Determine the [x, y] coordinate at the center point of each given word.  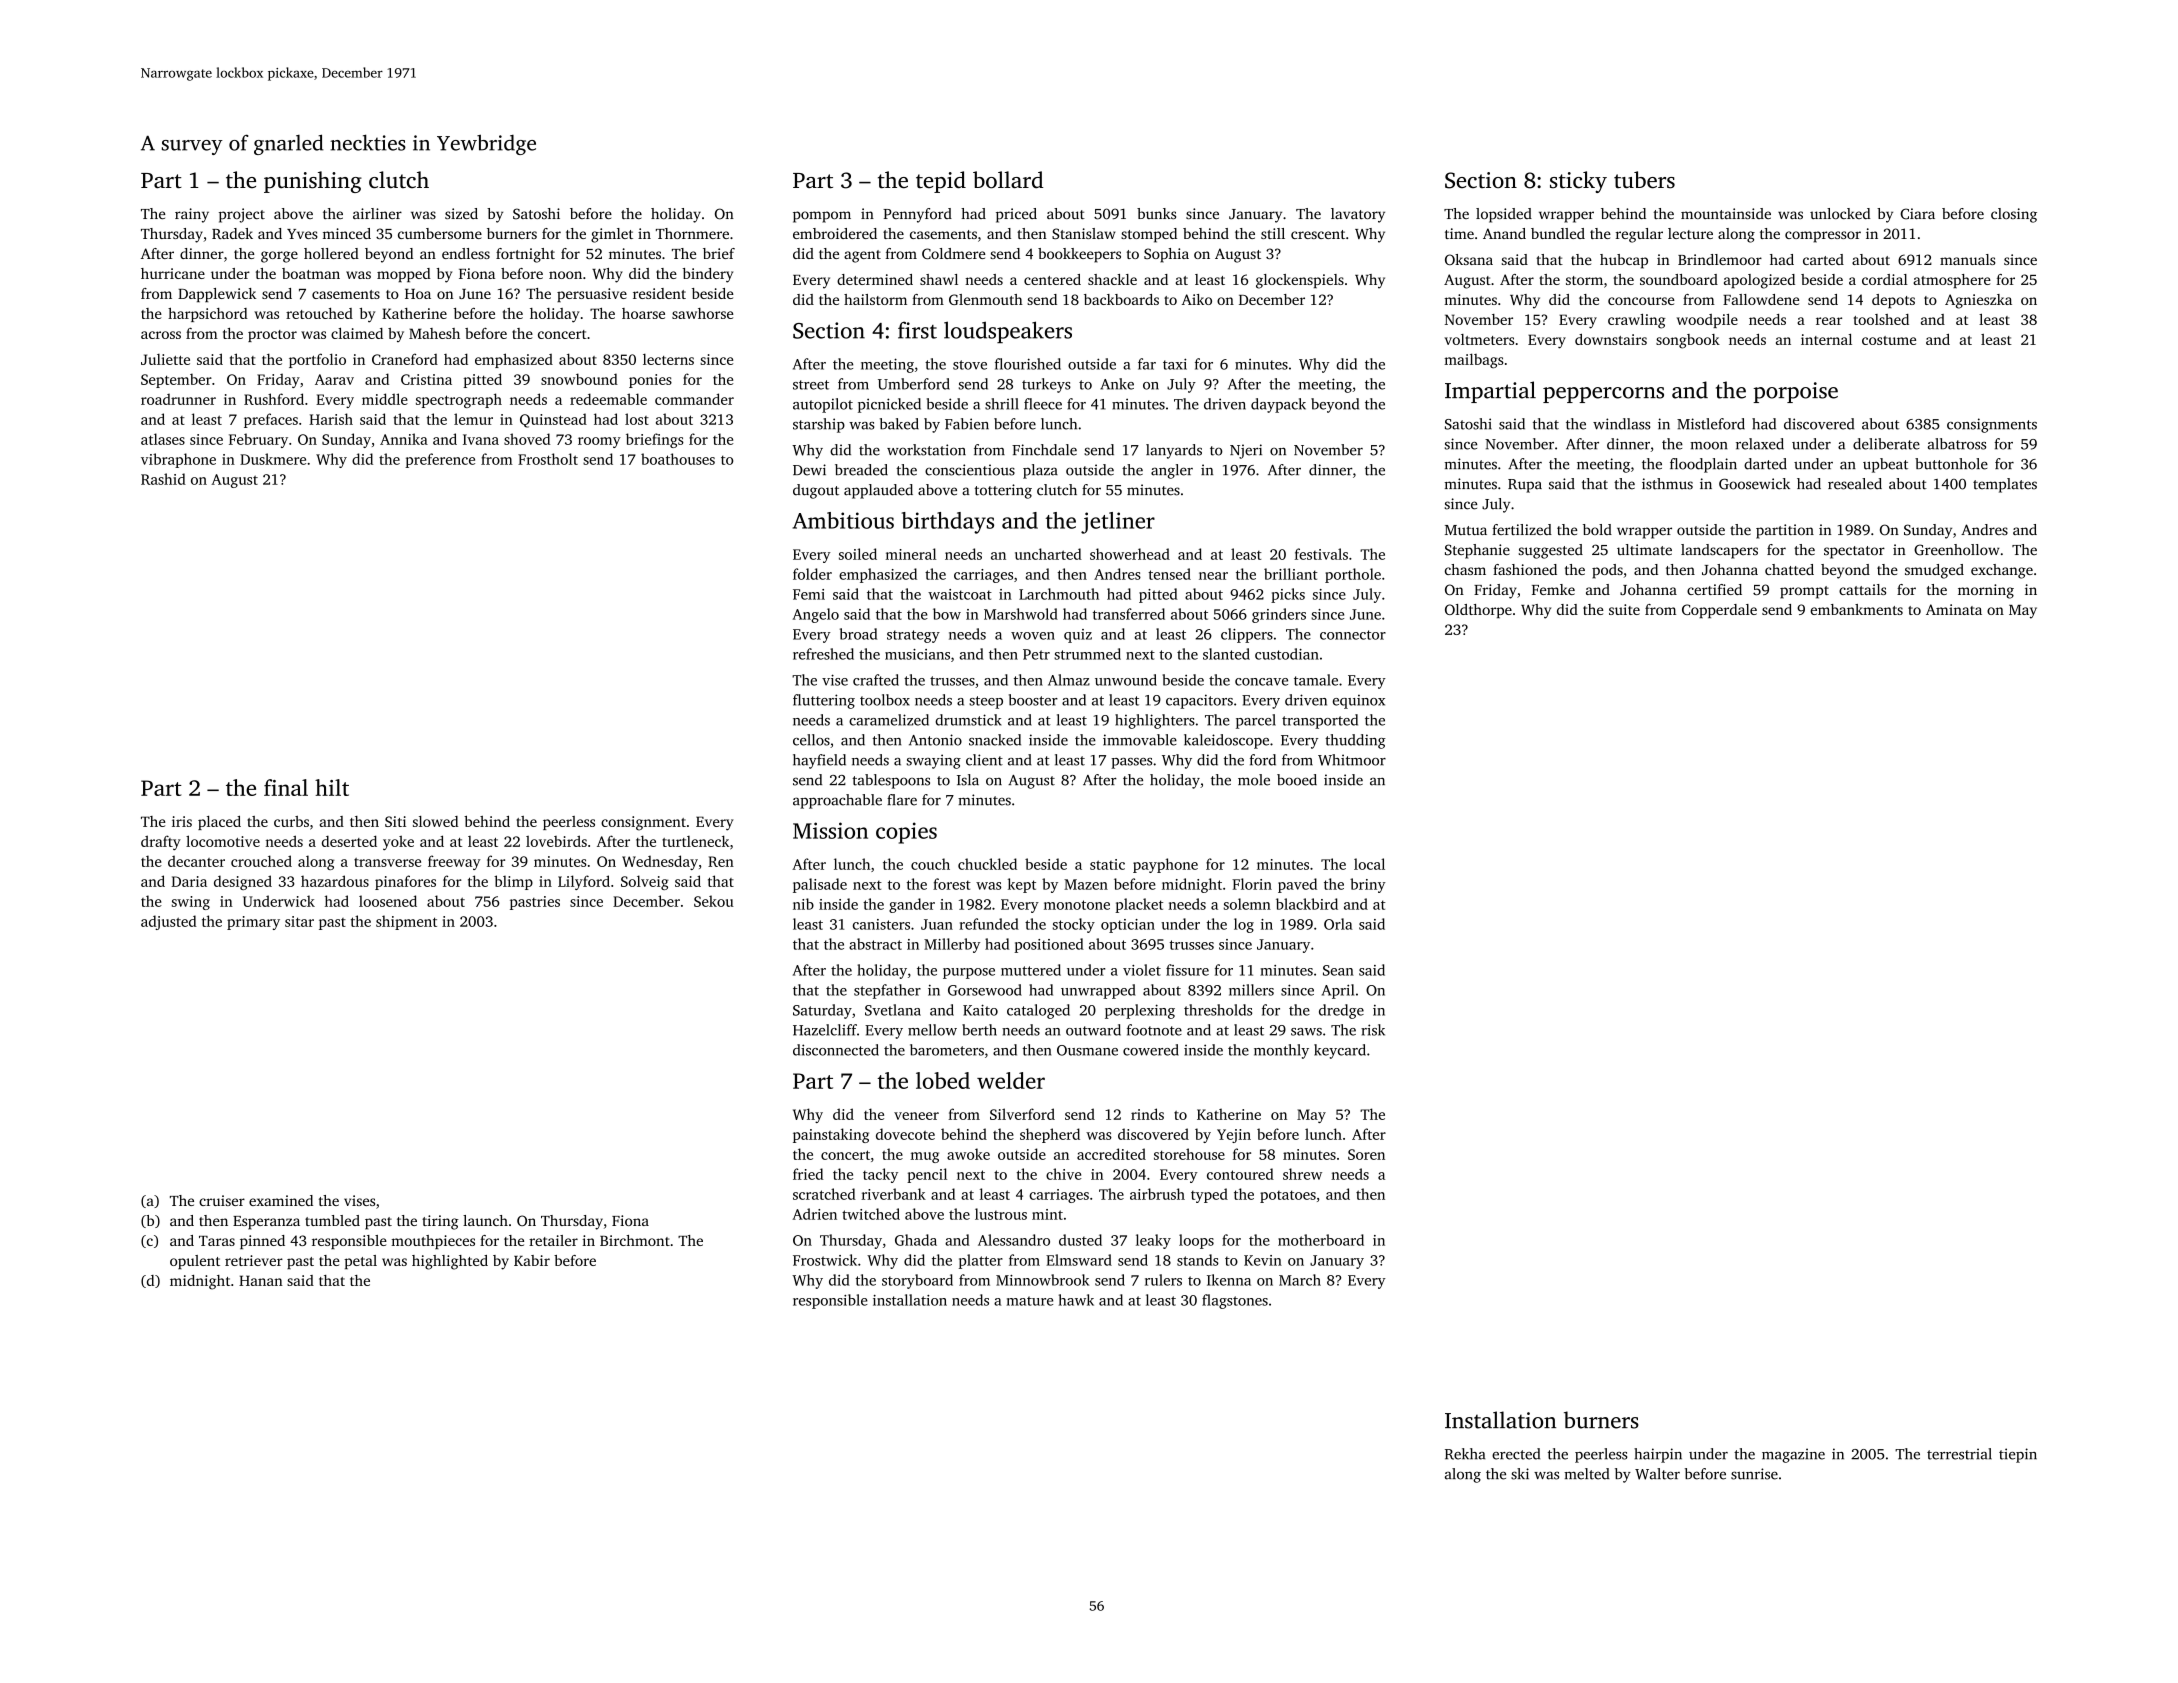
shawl [939, 279]
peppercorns [1603, 395]
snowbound [579, 379]
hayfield [819, 761]
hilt [332, 787]
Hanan [261, 1280]
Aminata [1954, 609]
